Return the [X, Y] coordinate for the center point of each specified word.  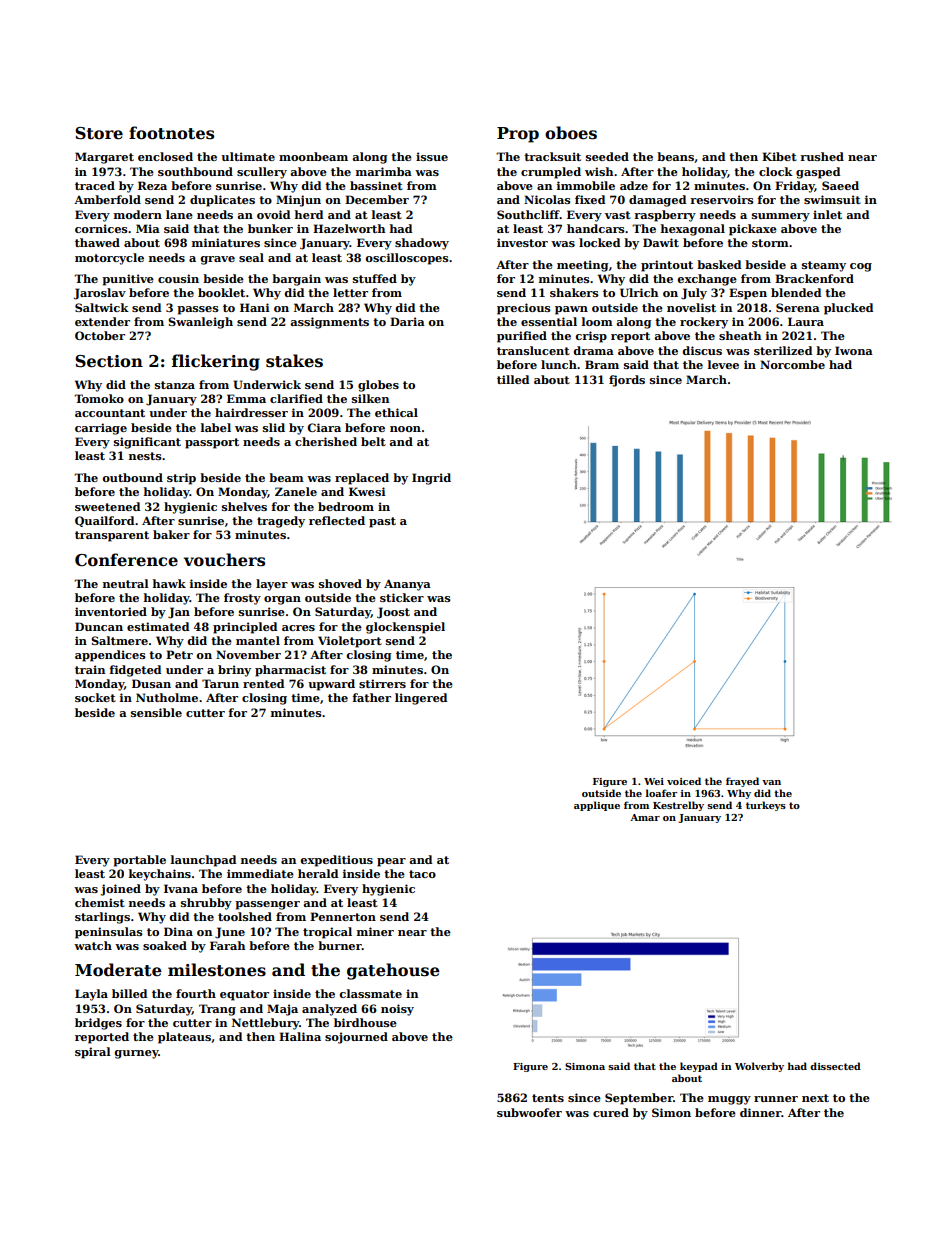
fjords [627, 381]
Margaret [104, 158]
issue [432, 156]
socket [95, 697]
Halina [300, 1036]
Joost [393, 613]
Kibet [779, 156]
